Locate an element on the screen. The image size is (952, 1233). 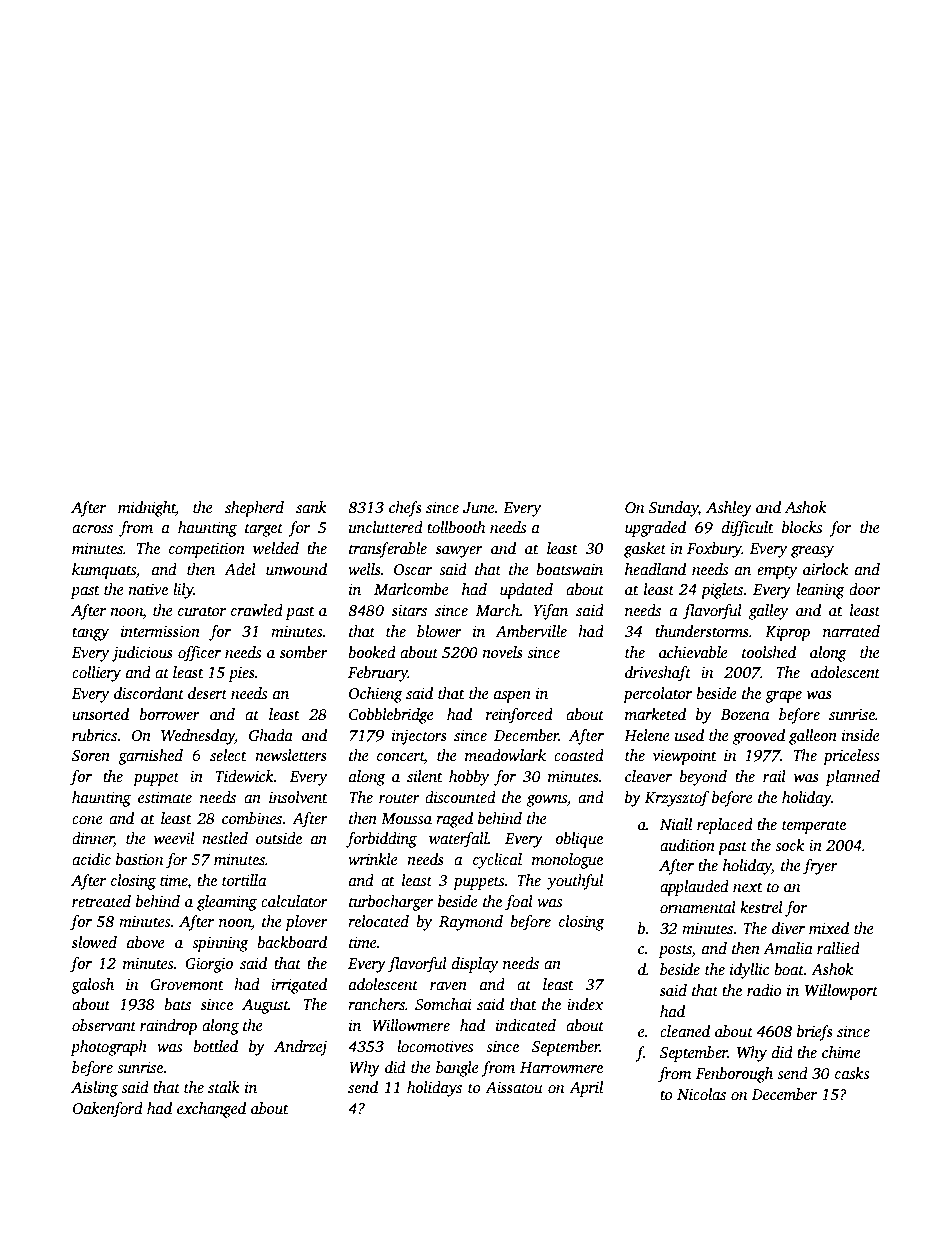
relocated is located at coordinates (378, 921).
